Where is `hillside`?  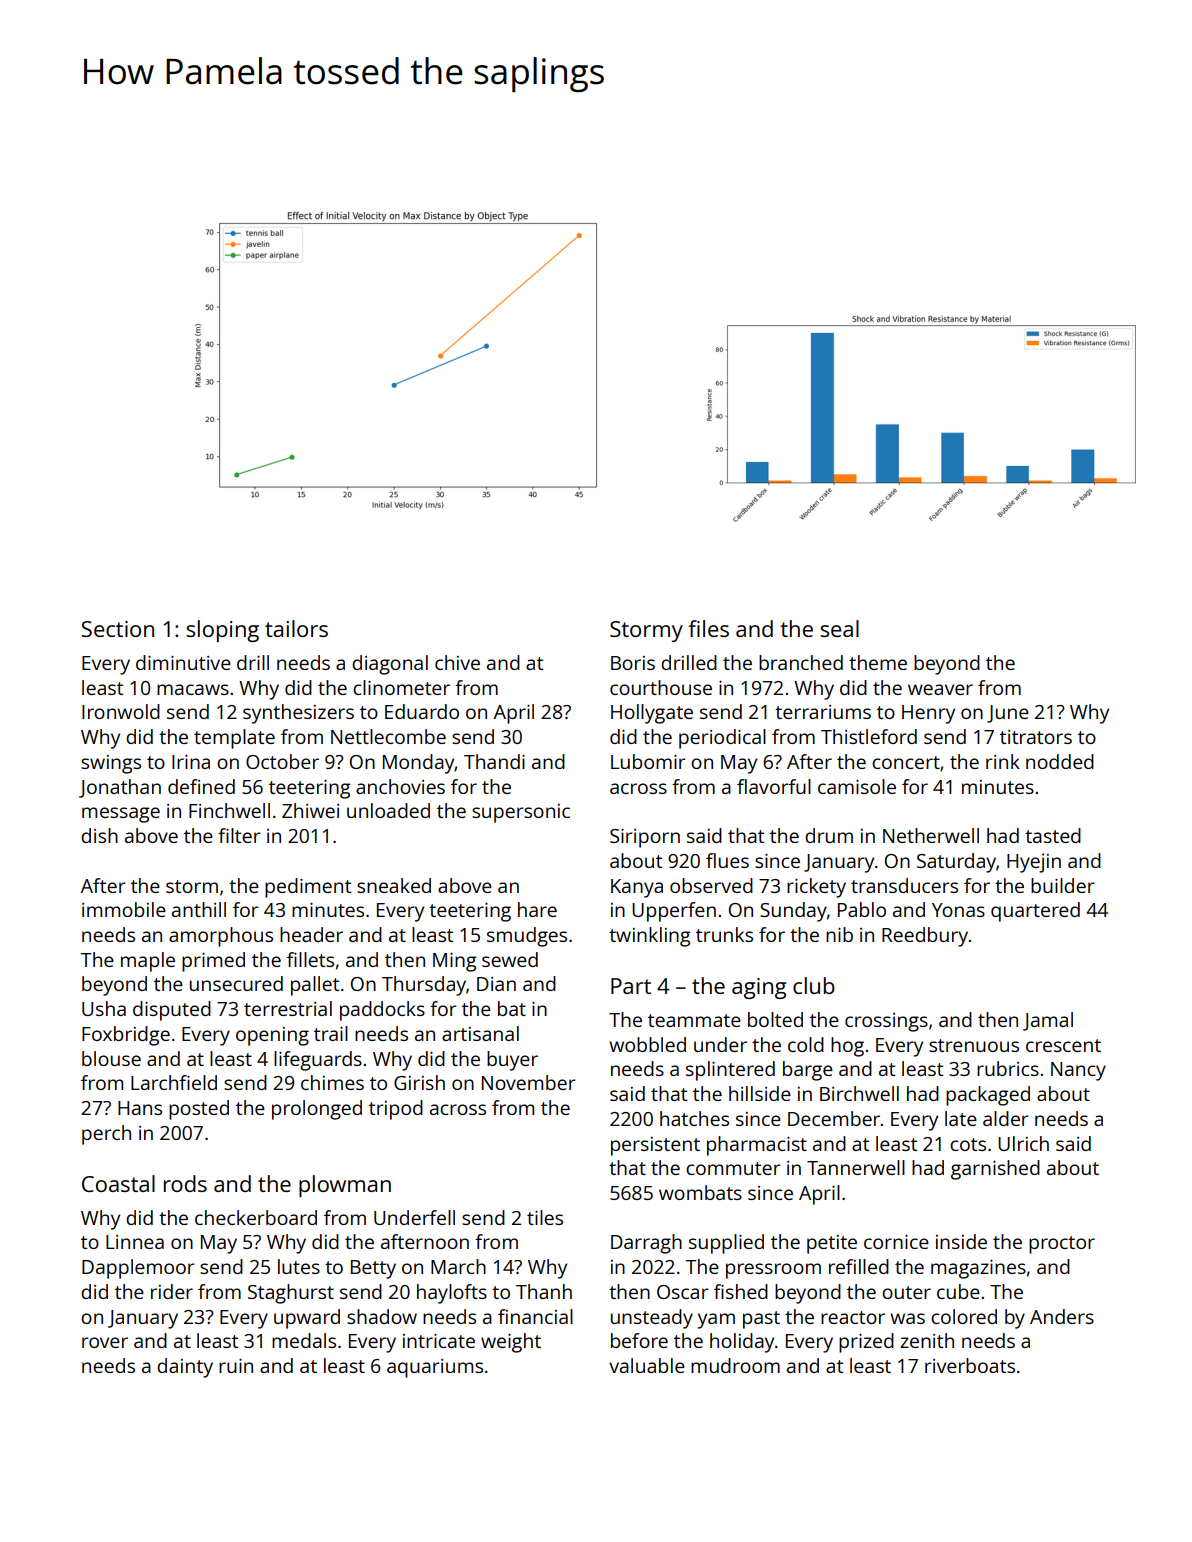 hillside is located at coordinates (760, 1093).
